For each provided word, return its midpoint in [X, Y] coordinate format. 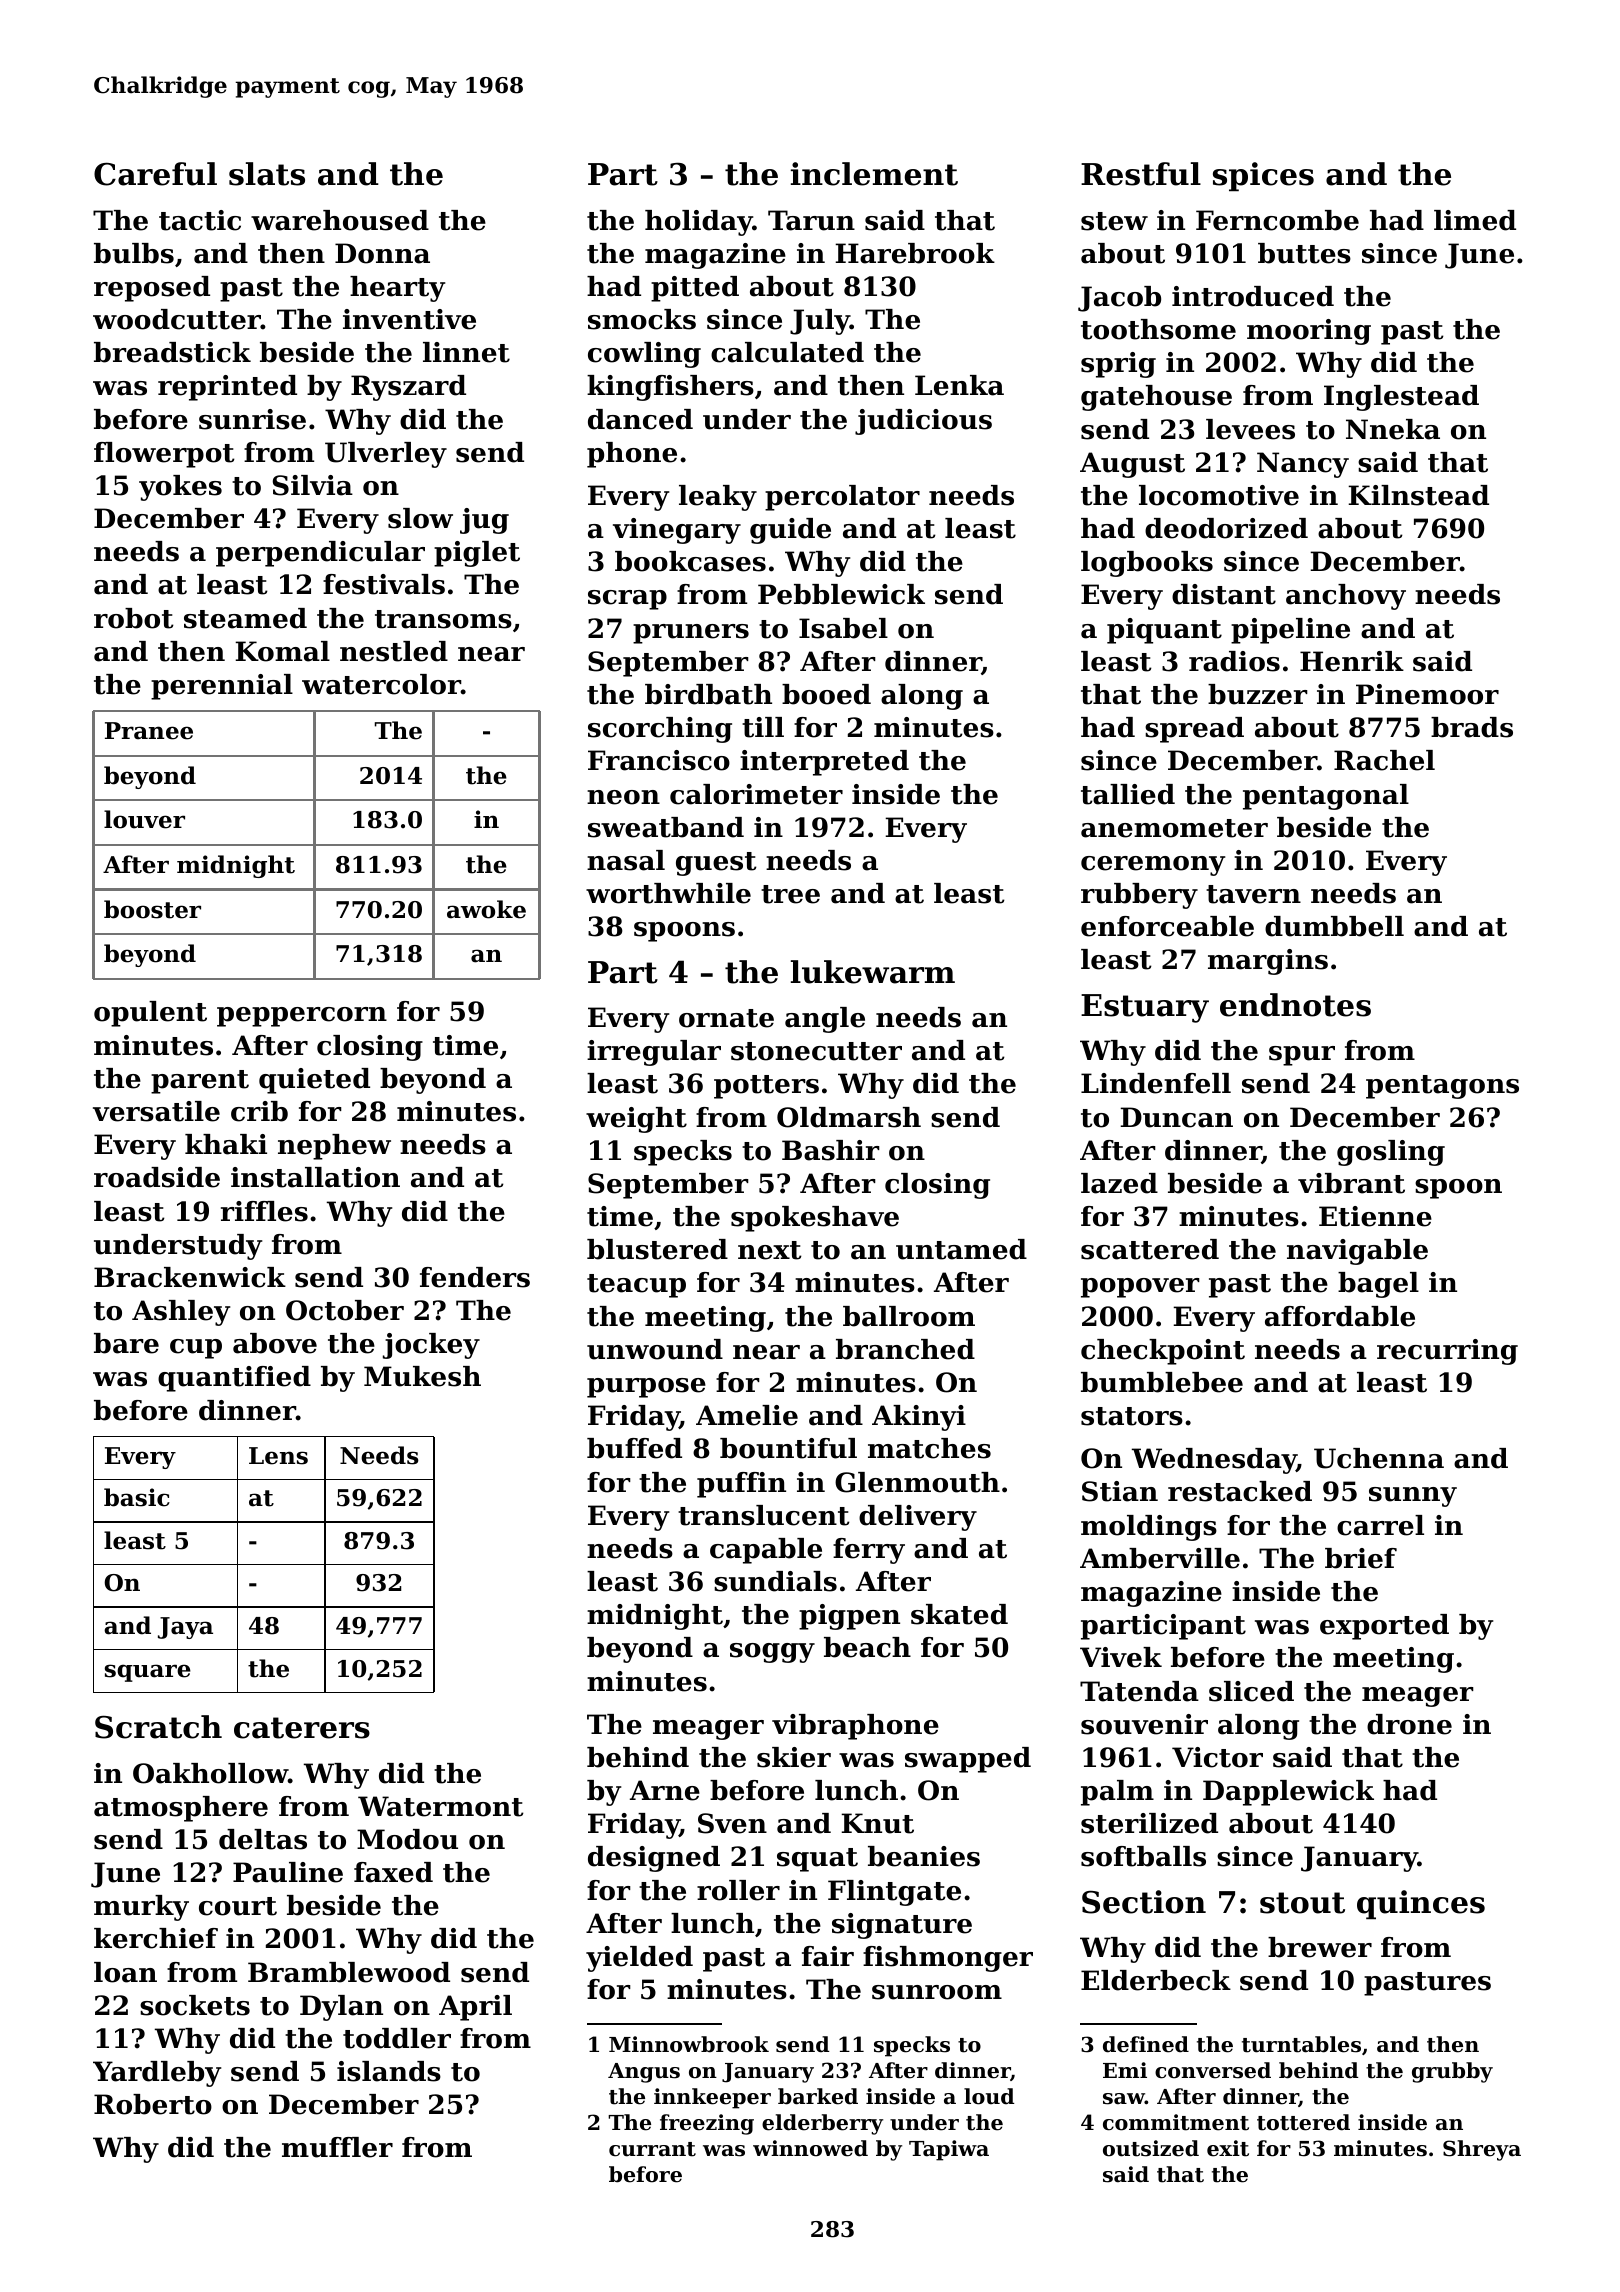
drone [1409, 1724]
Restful [1141, 174]
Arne [665, 1790]
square [148, 1673]
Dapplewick [1288, 1793]
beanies [924, 1856]
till [763, 727]
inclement [874, 174]
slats [267, 174]
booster [152, 909]
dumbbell [1334, 926]
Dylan [341, 2008]
